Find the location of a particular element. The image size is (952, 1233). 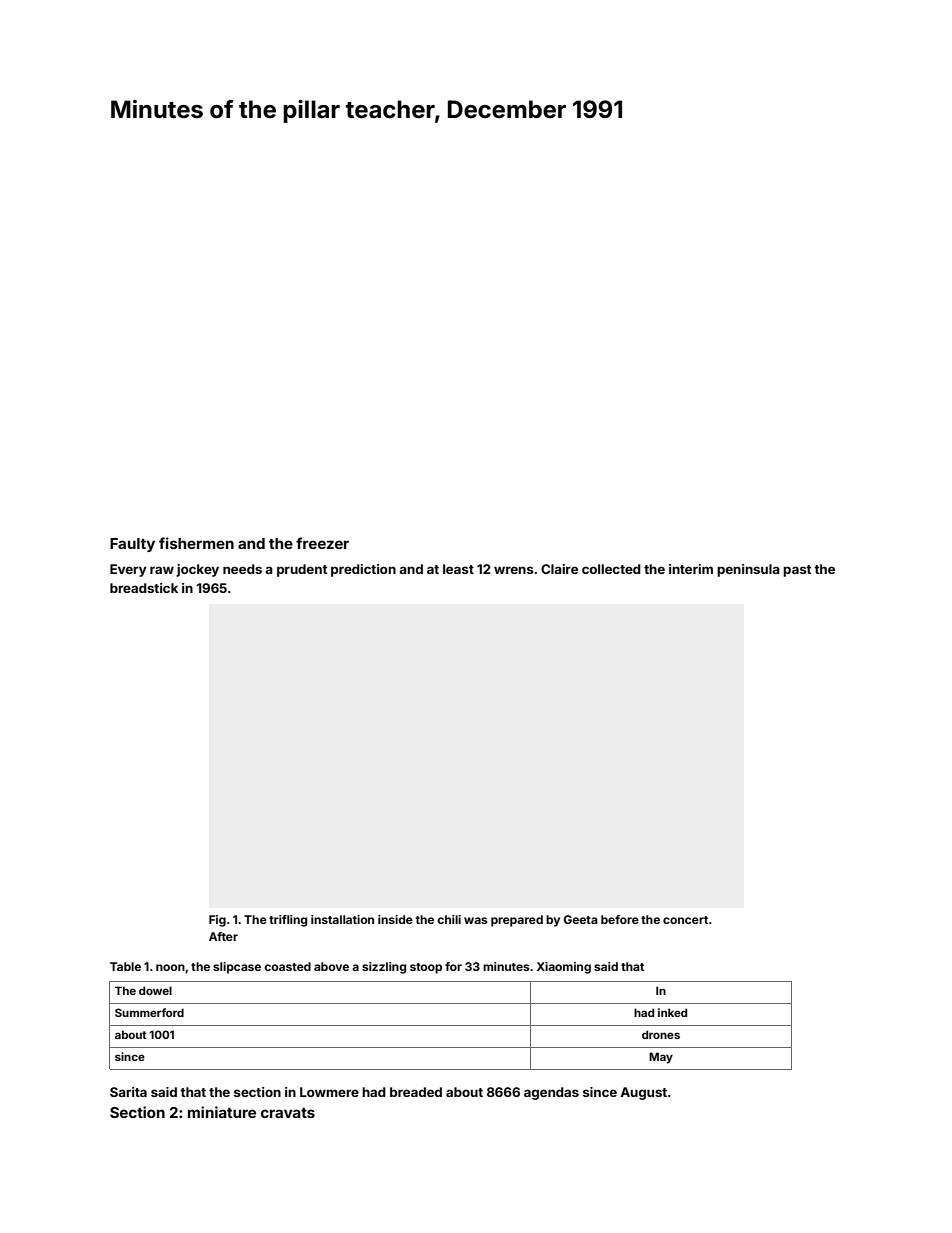

prudent is located at coordinates (302, 570).
